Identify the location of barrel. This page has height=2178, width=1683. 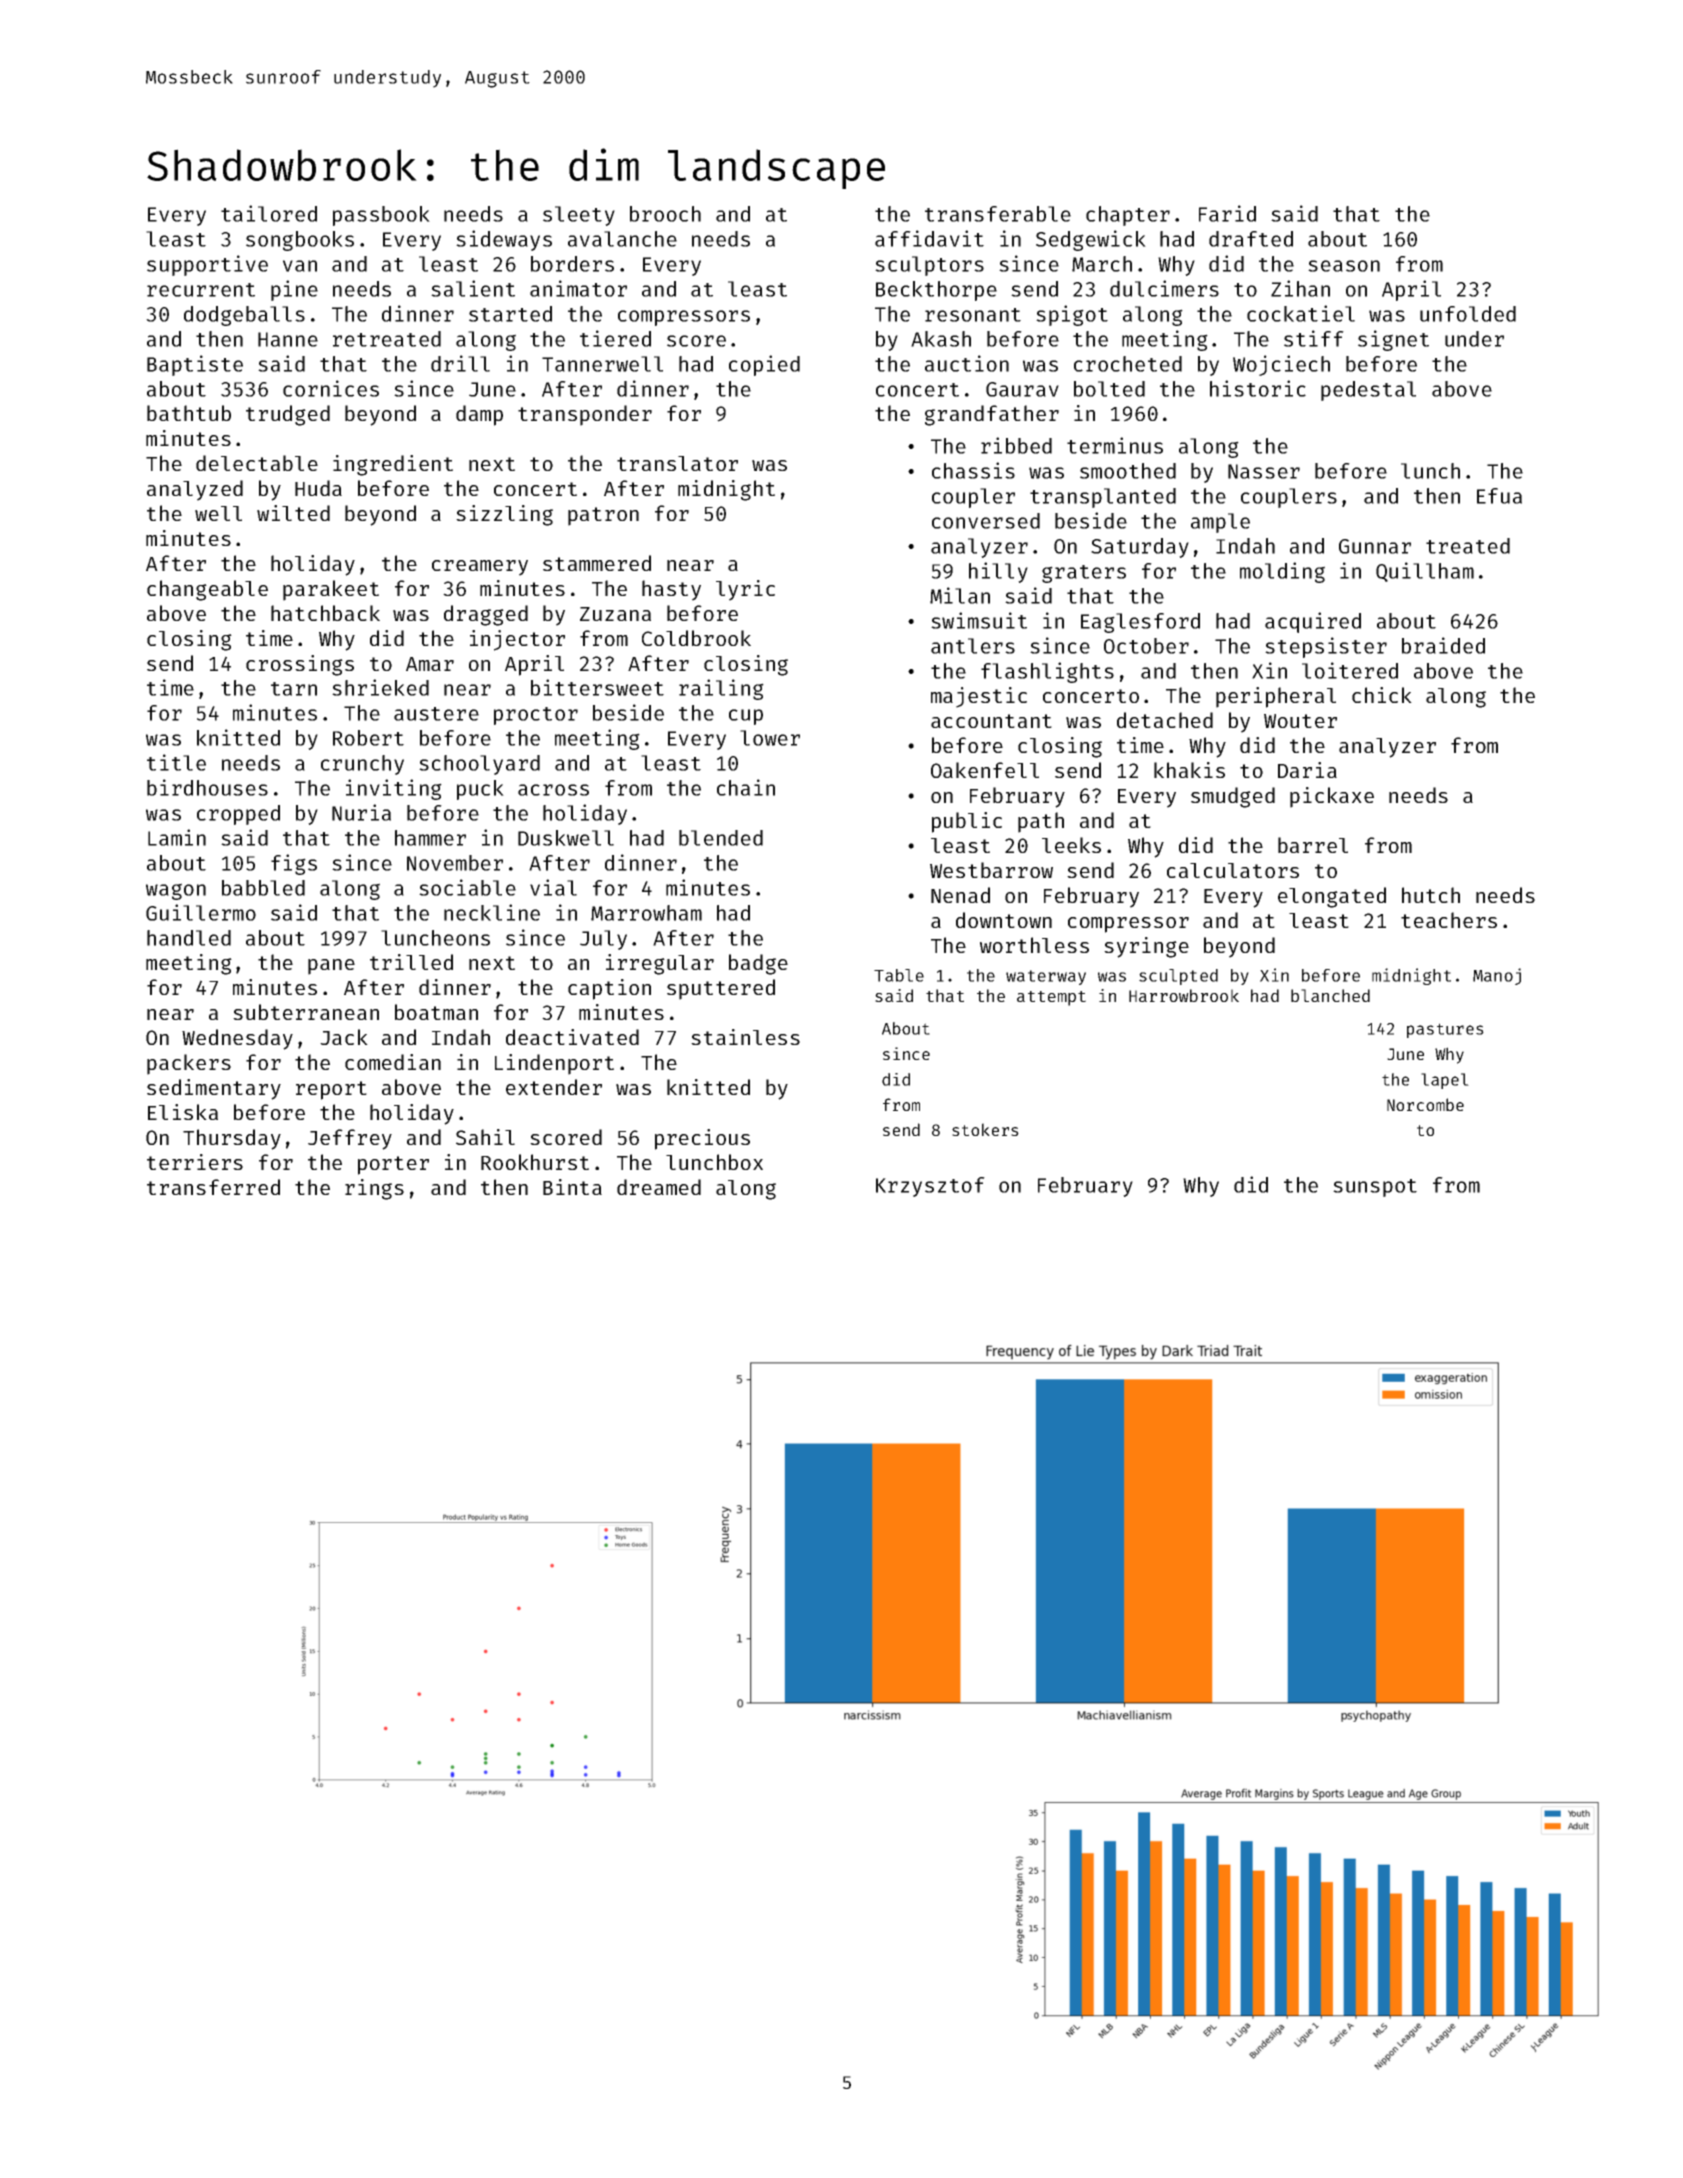
(1313, 845).
